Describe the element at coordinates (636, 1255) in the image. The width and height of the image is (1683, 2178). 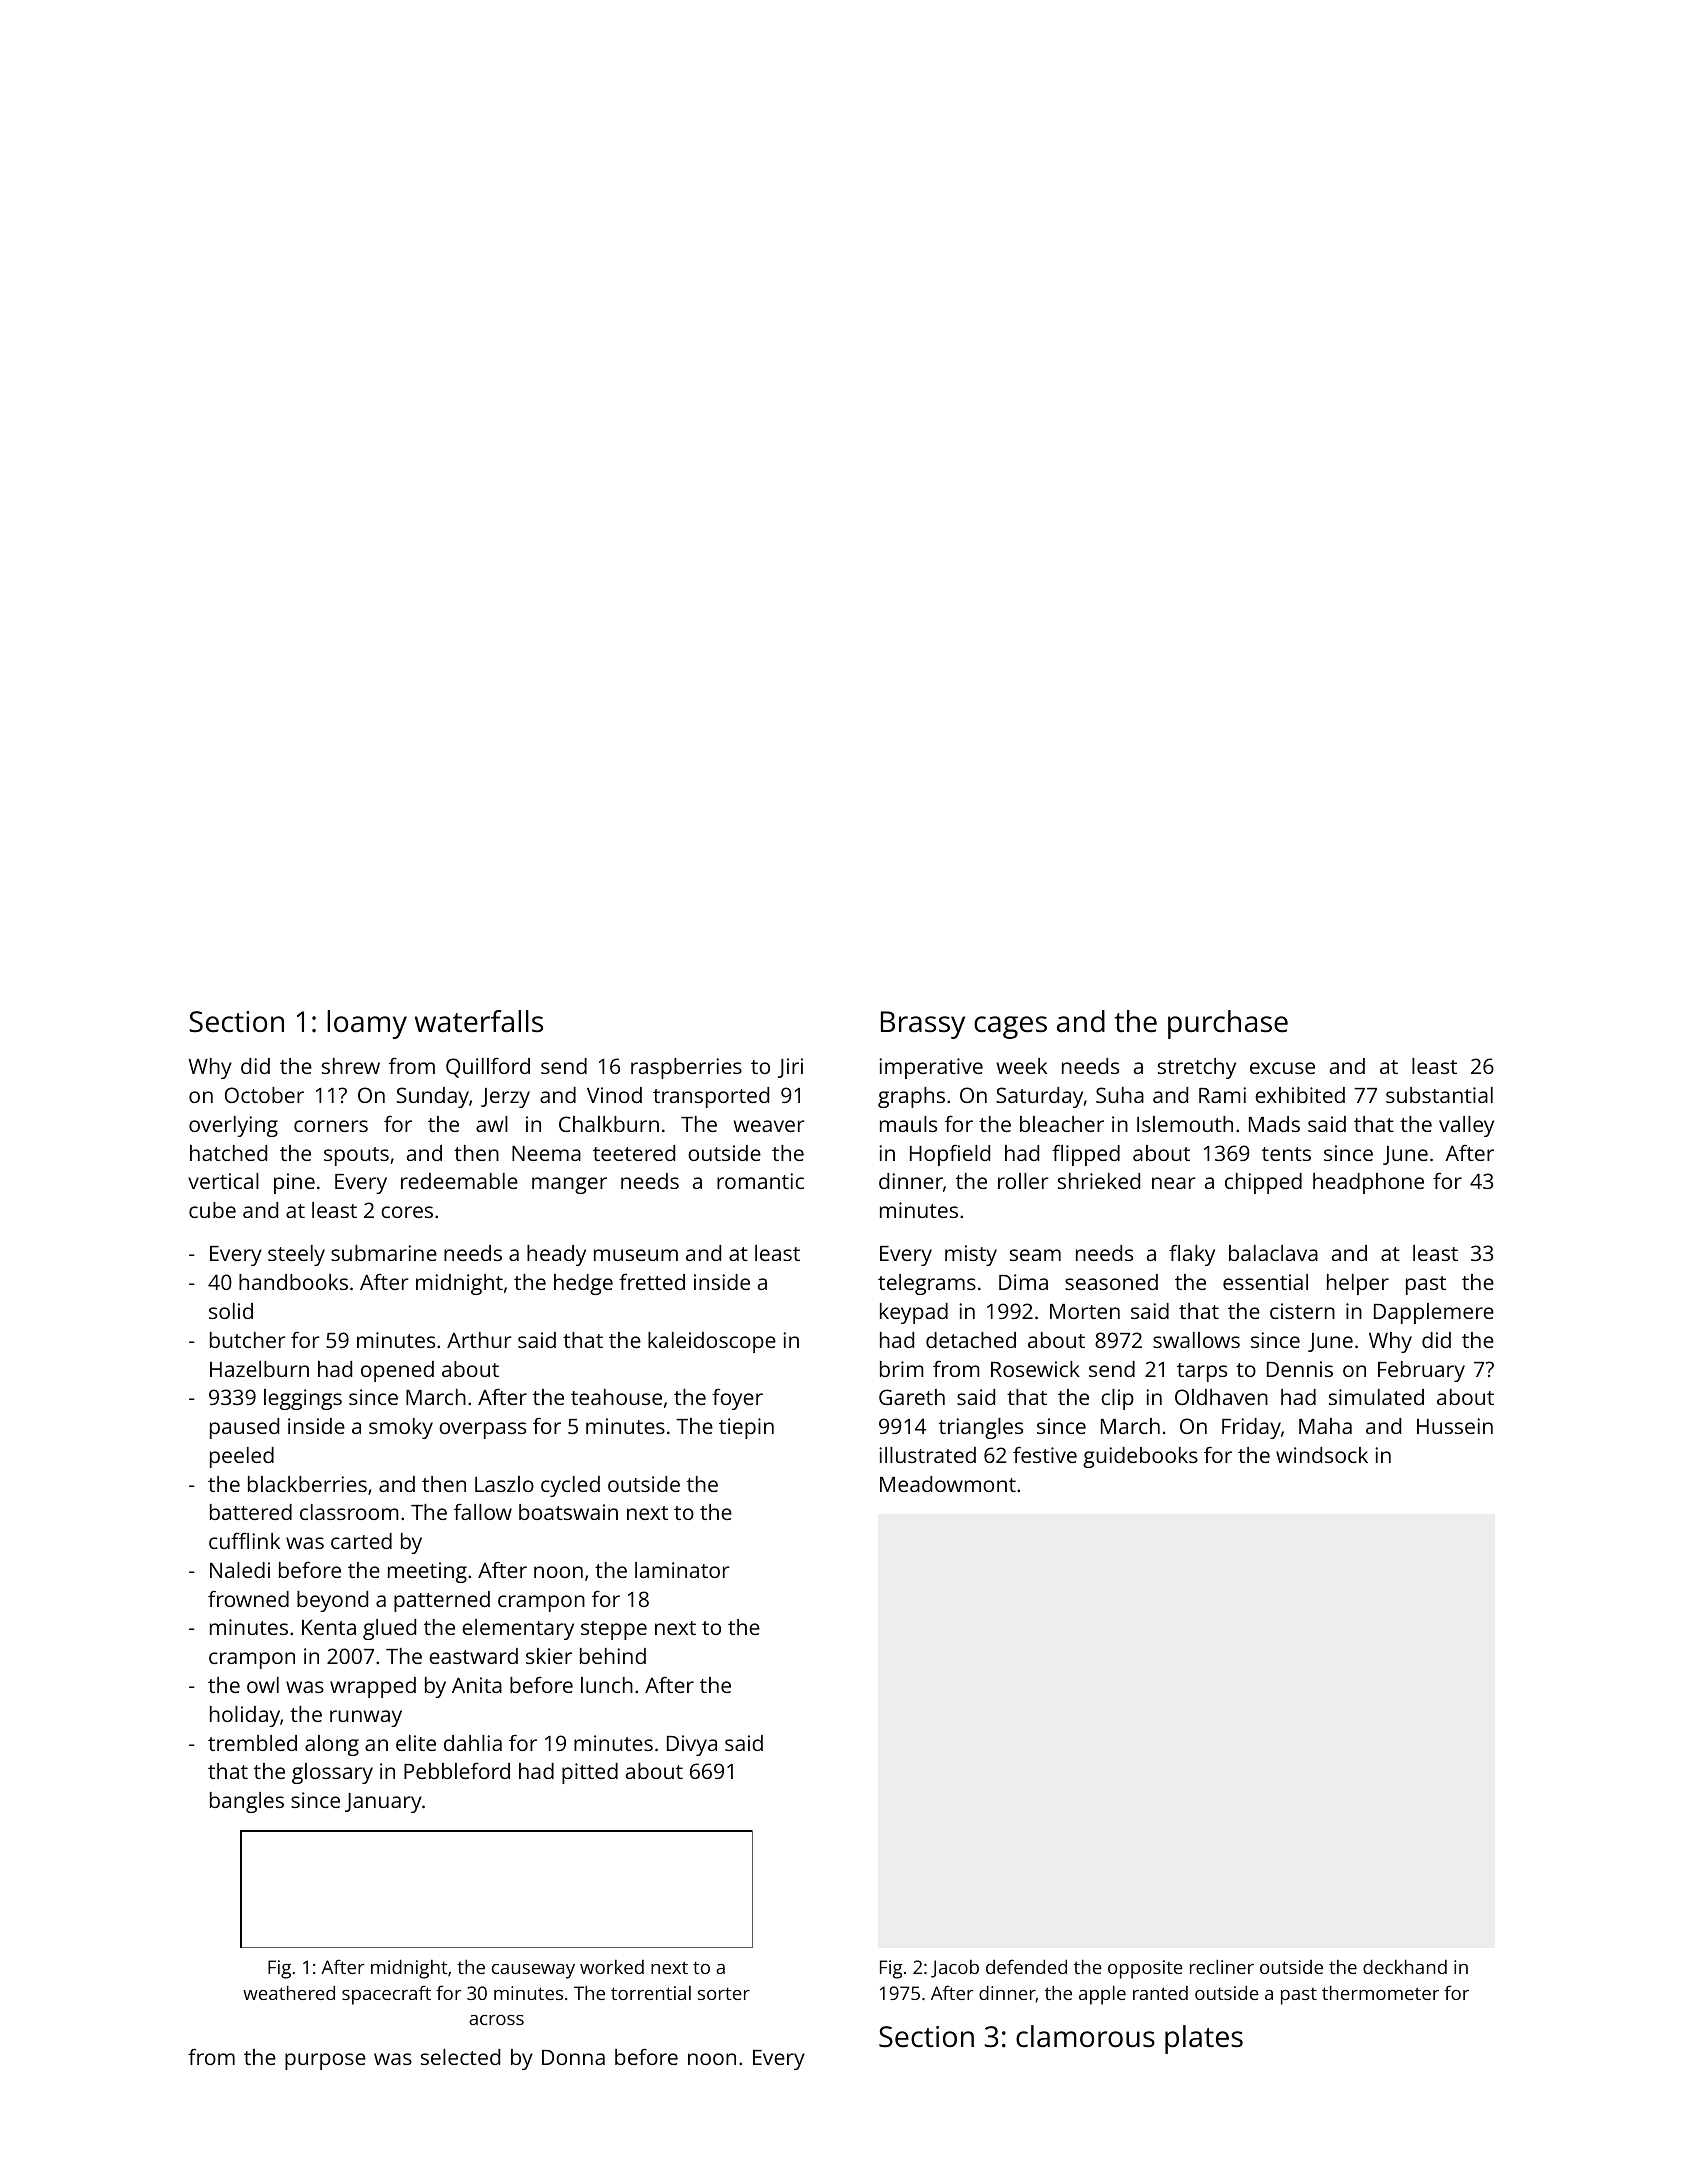
I see `museum` at that location.
